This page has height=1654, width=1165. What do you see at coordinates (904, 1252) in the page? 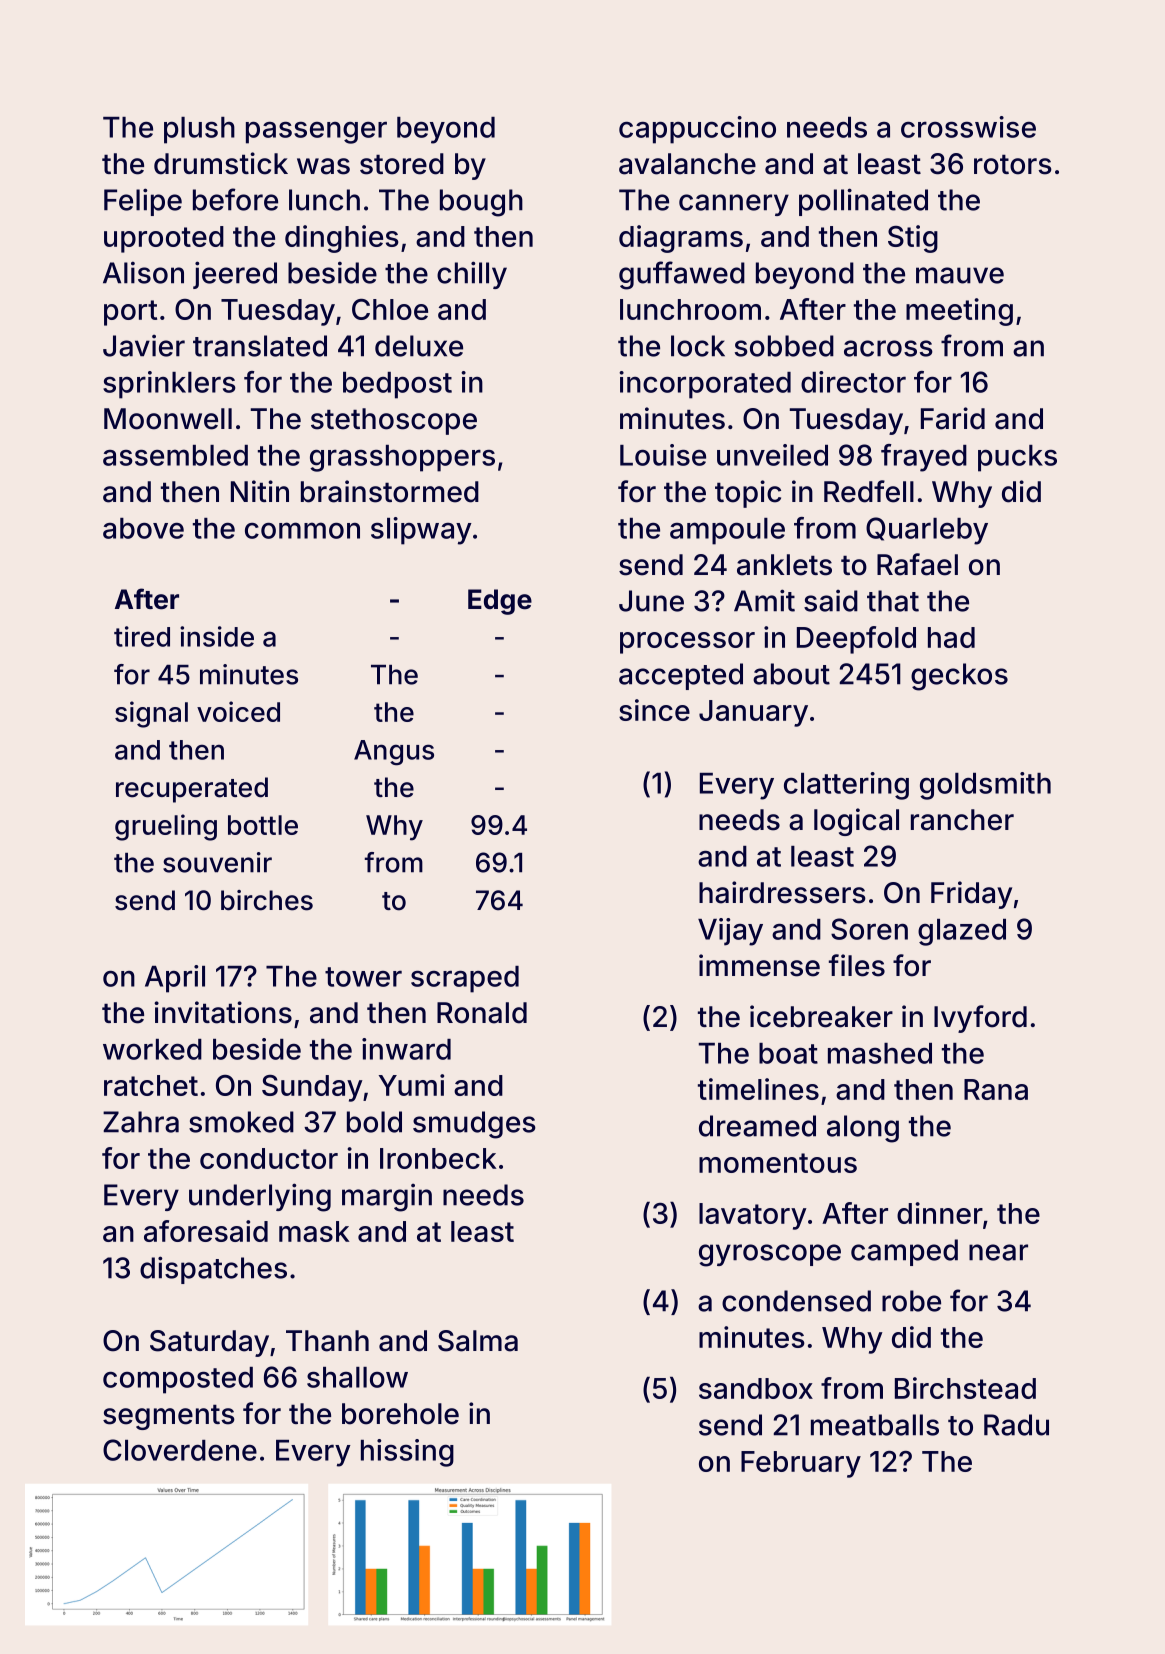
I see `camped` at bounding box center [904, 1252].
